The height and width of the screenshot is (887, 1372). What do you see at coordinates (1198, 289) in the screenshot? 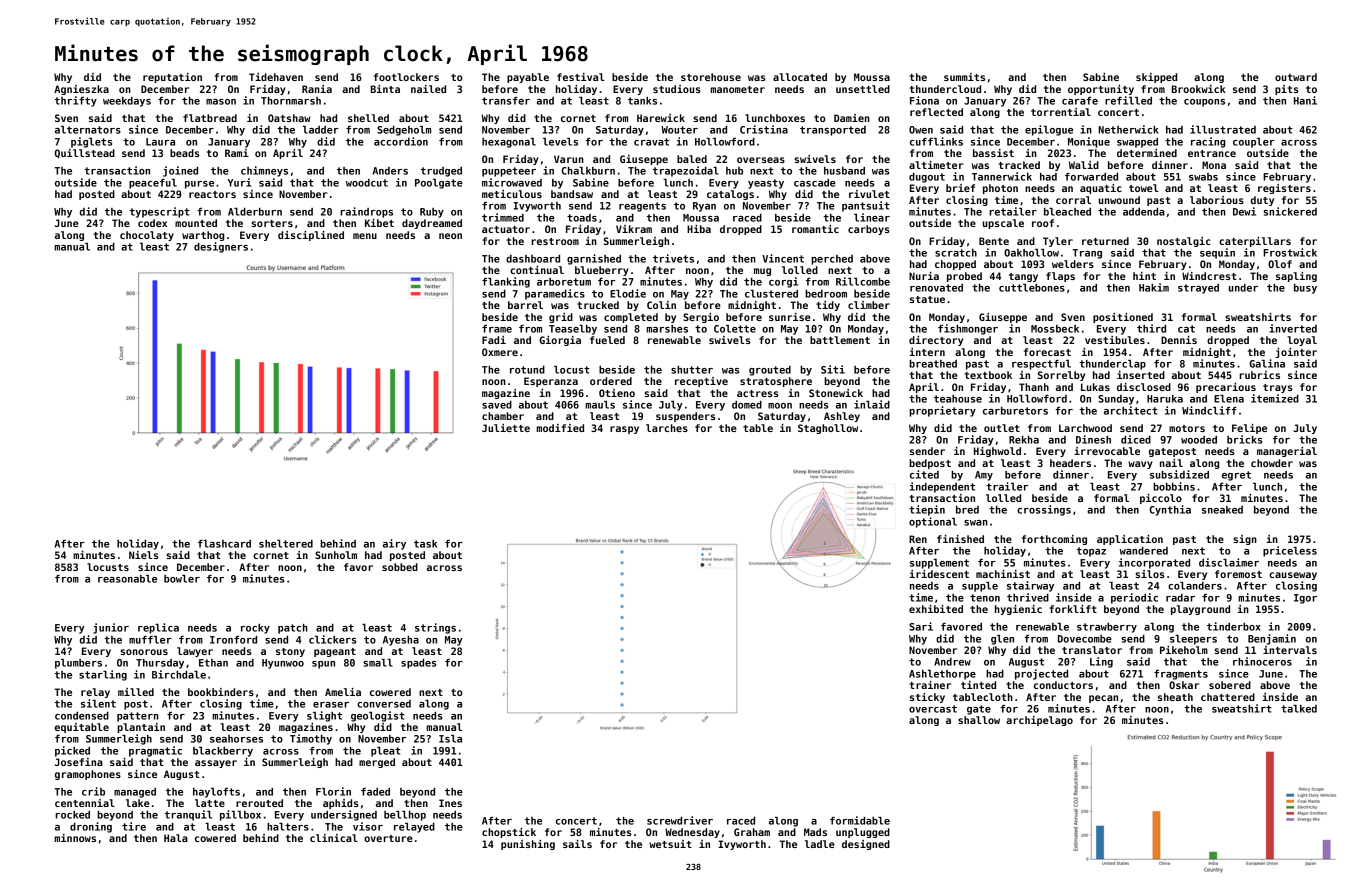
I see `strayed` at bounding box center [1198, 289].
